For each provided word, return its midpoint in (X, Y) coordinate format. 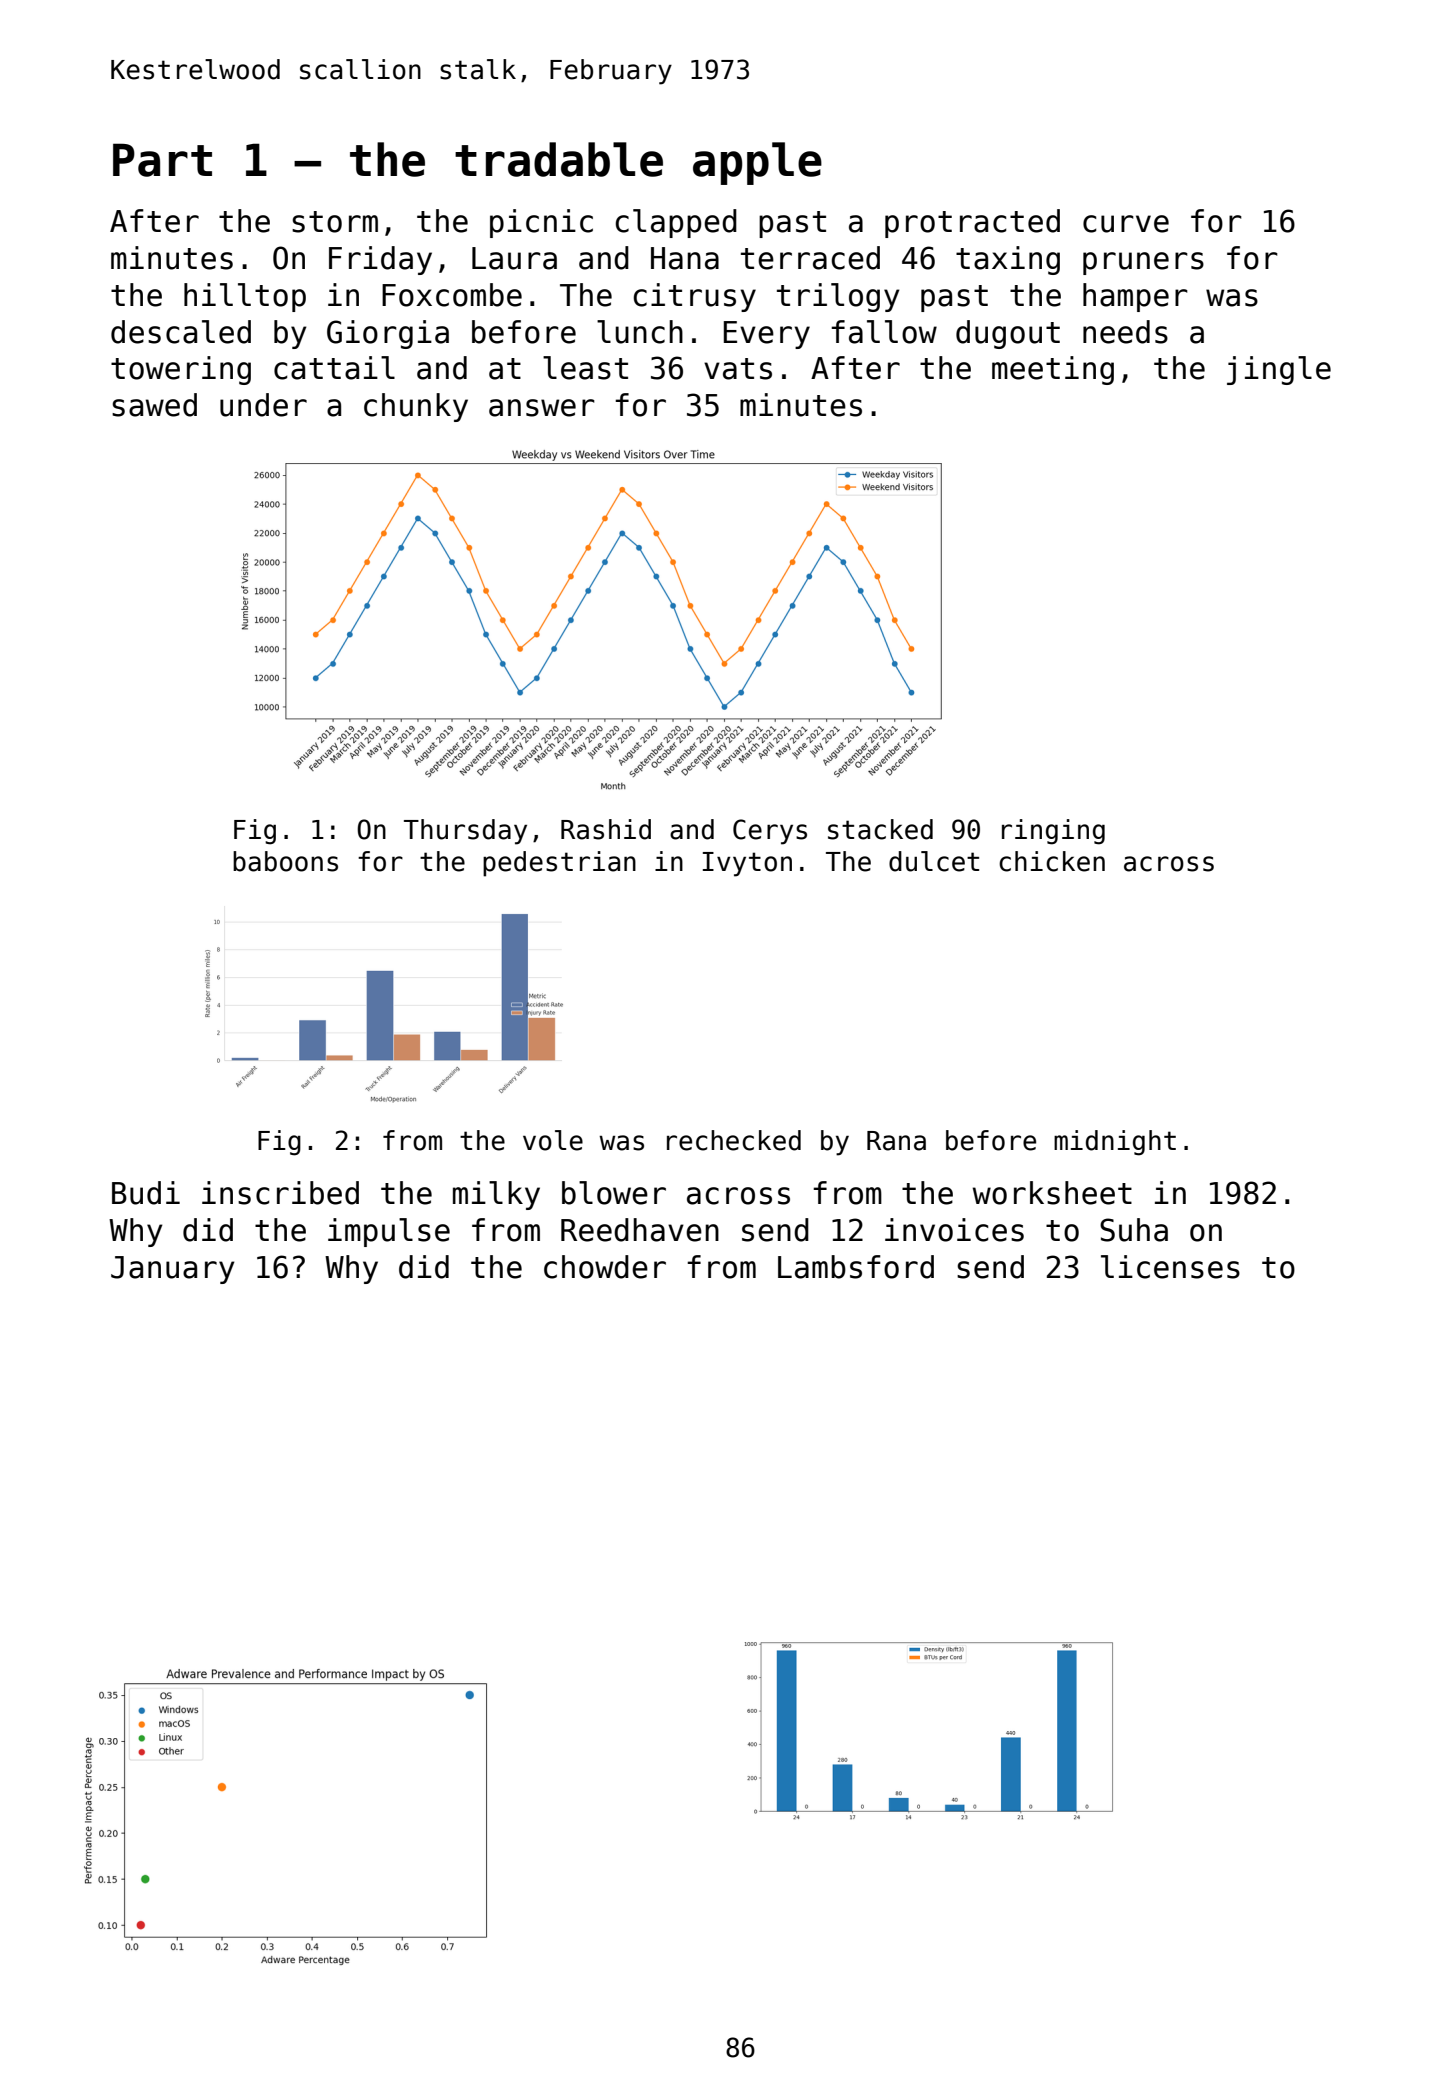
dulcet (934, 861)
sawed (154, 405)
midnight (1115, 1143)
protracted (972, 223)
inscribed (280, 1193)
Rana (896, 1141)
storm (335, 222)
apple (757, 163)
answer (542, 408)
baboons (285, 861)
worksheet (1052, 1193)
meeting (1053, 370)
